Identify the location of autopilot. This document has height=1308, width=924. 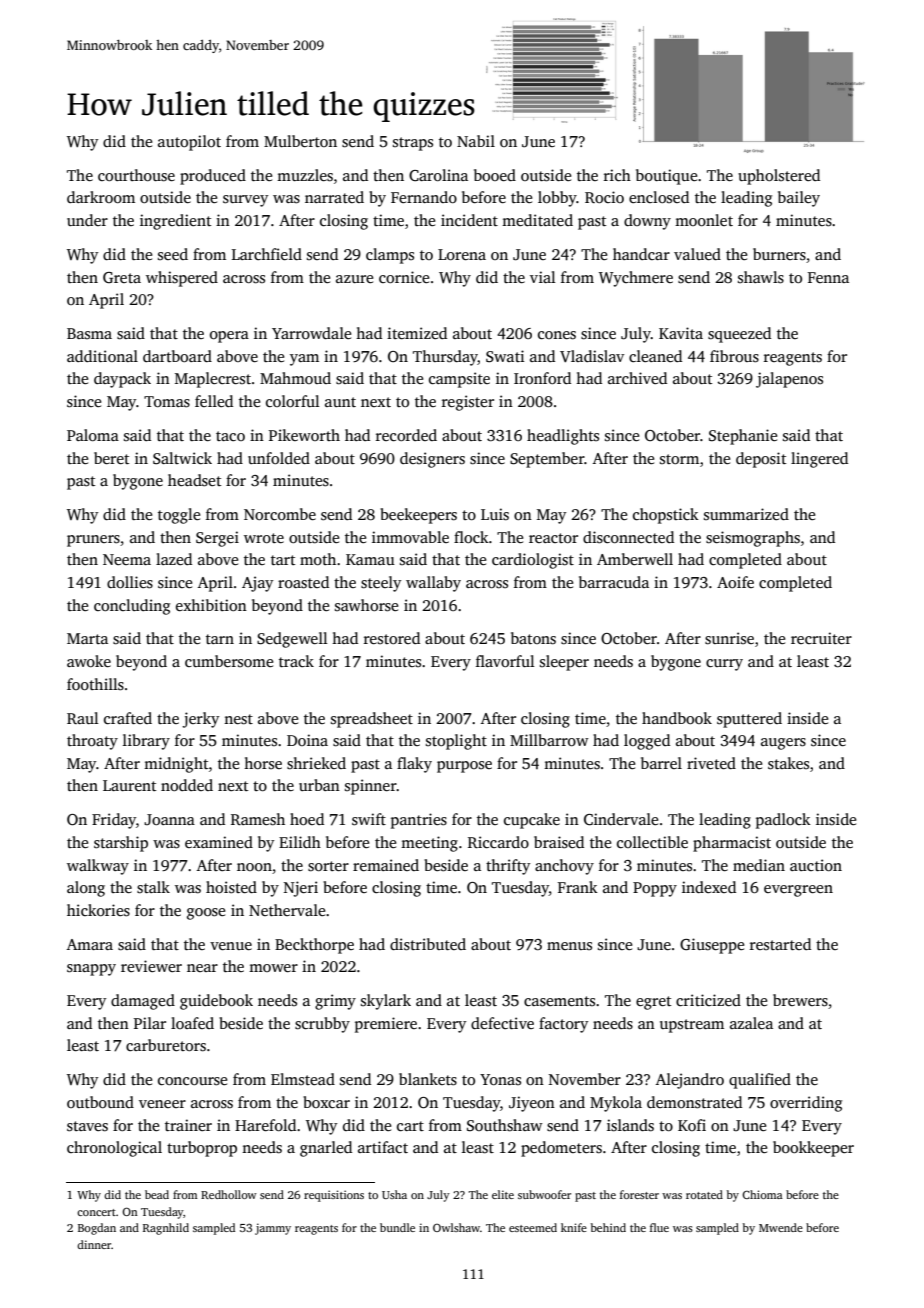
(189, 143).
